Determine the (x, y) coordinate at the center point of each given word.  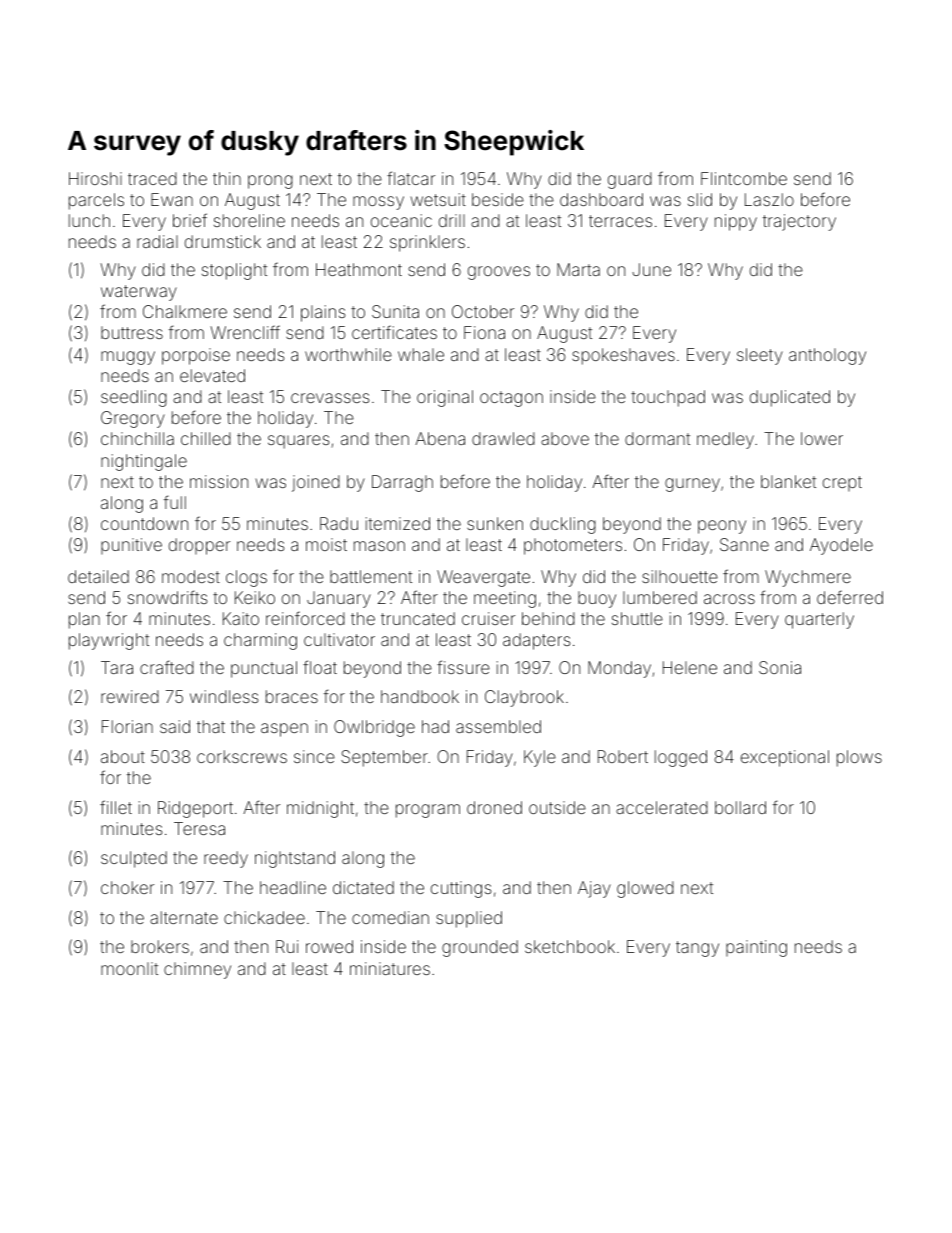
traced (152, 178)
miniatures (390, 968)
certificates (394, 332)
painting (756, 948)
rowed (329, 946)
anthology (827, 356)
